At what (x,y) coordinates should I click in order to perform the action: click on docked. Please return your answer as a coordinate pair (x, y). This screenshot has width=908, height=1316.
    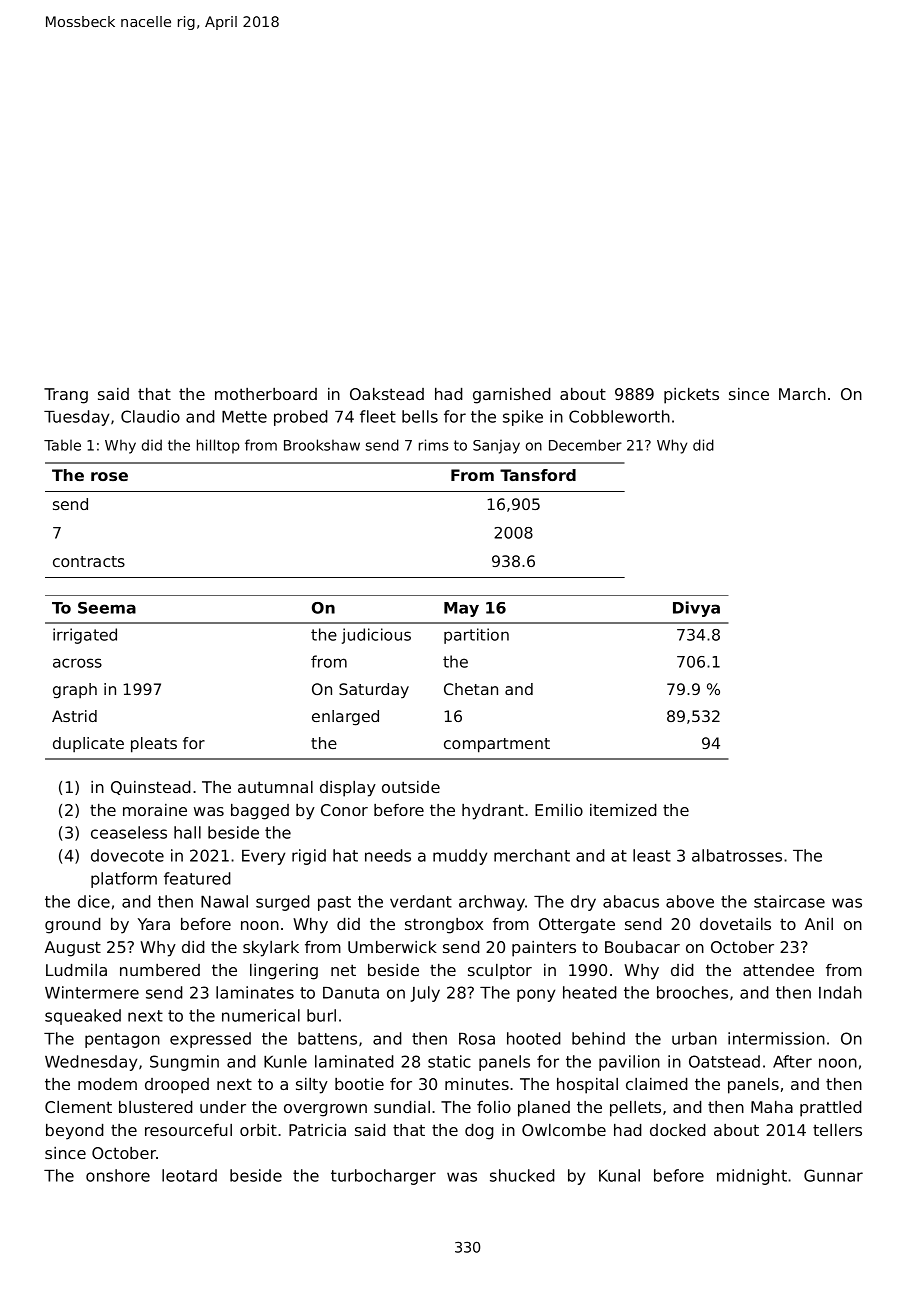
    Looking at the image, I should click on (678, 1130).
